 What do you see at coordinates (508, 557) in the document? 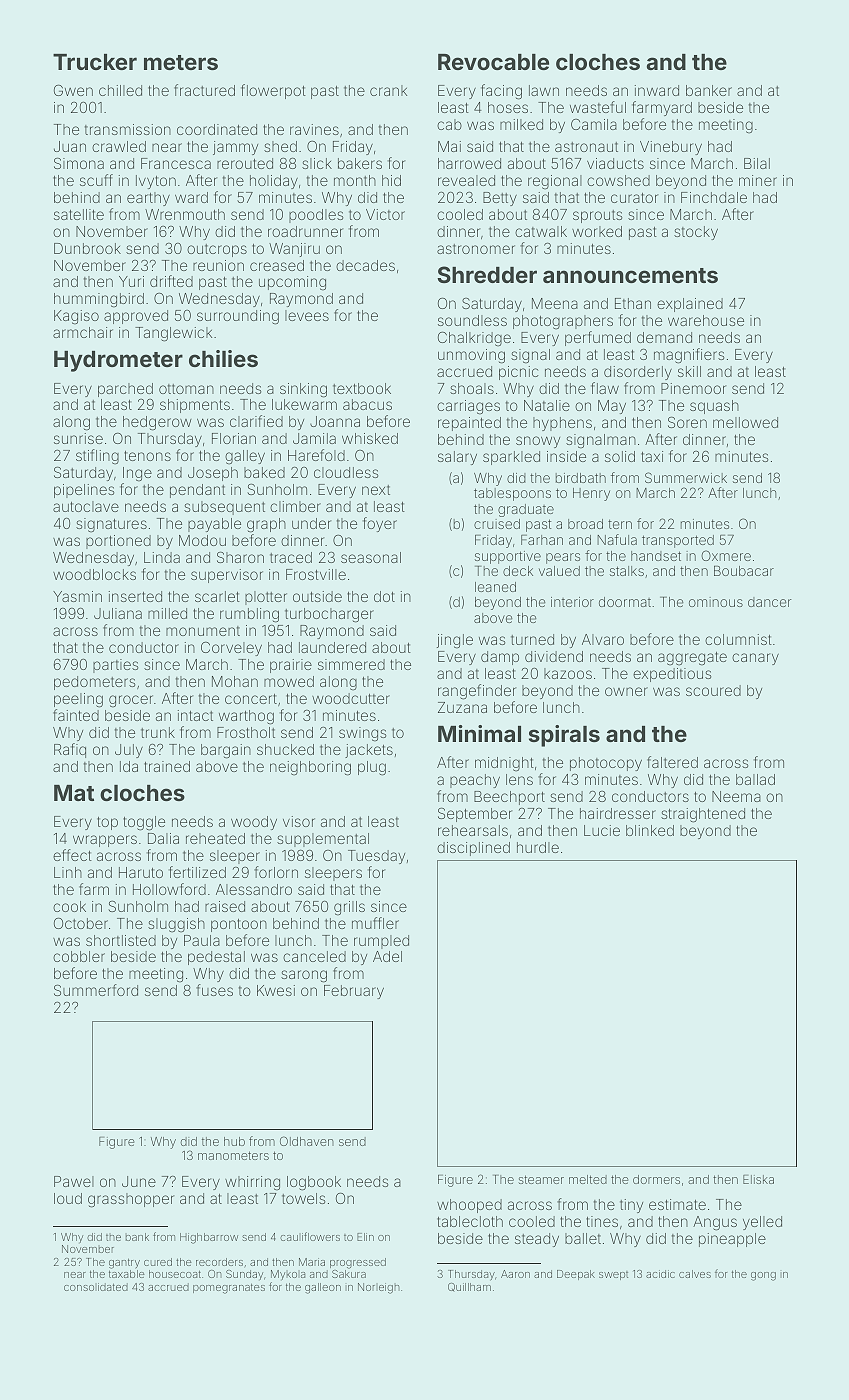
I see `supportive` at bounding box center [508, 557].
